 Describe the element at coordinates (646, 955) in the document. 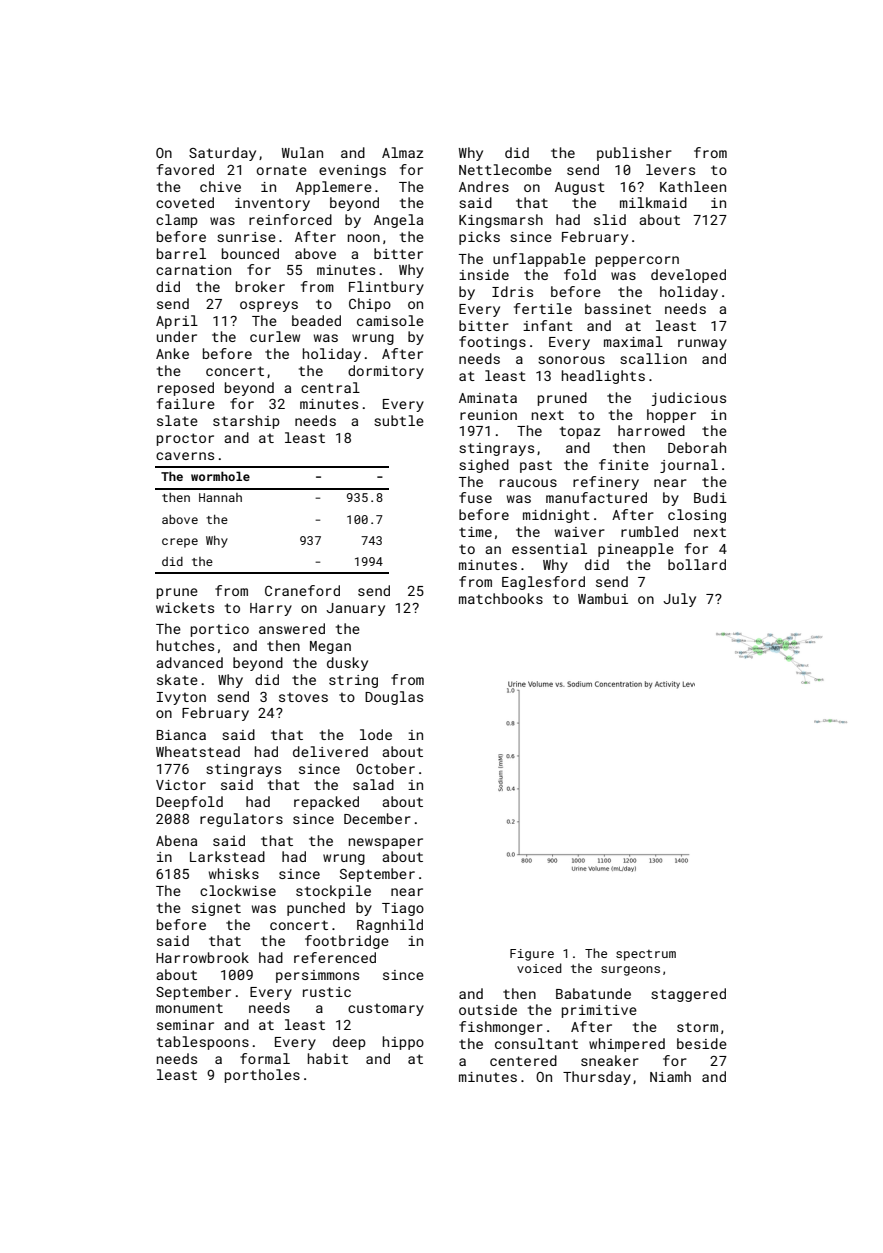

I see `spectrum` at that location.
